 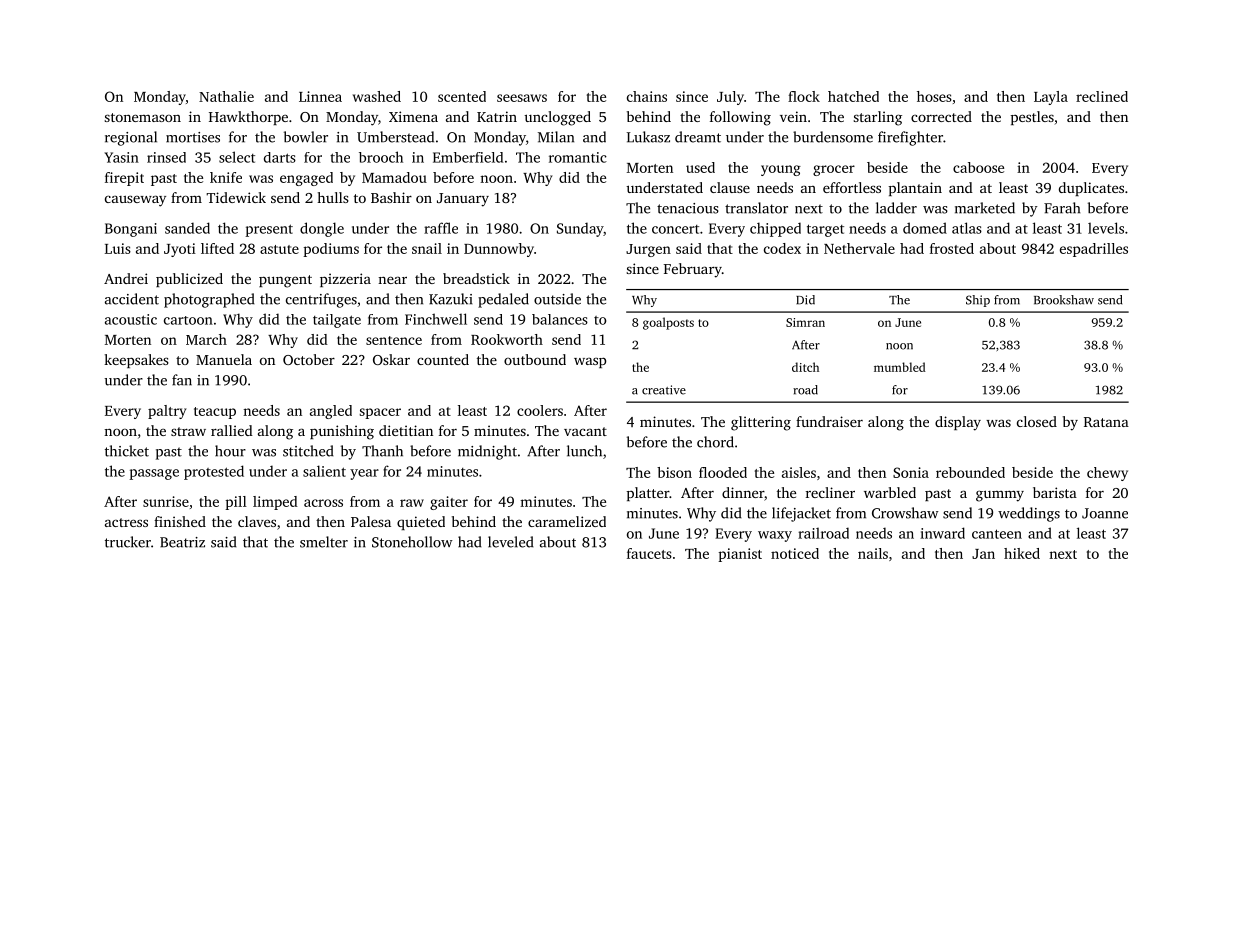 What do you see at coordinates (511, 542) in the screenshot?
I see `leveled` at bounding box center [511, 542].
